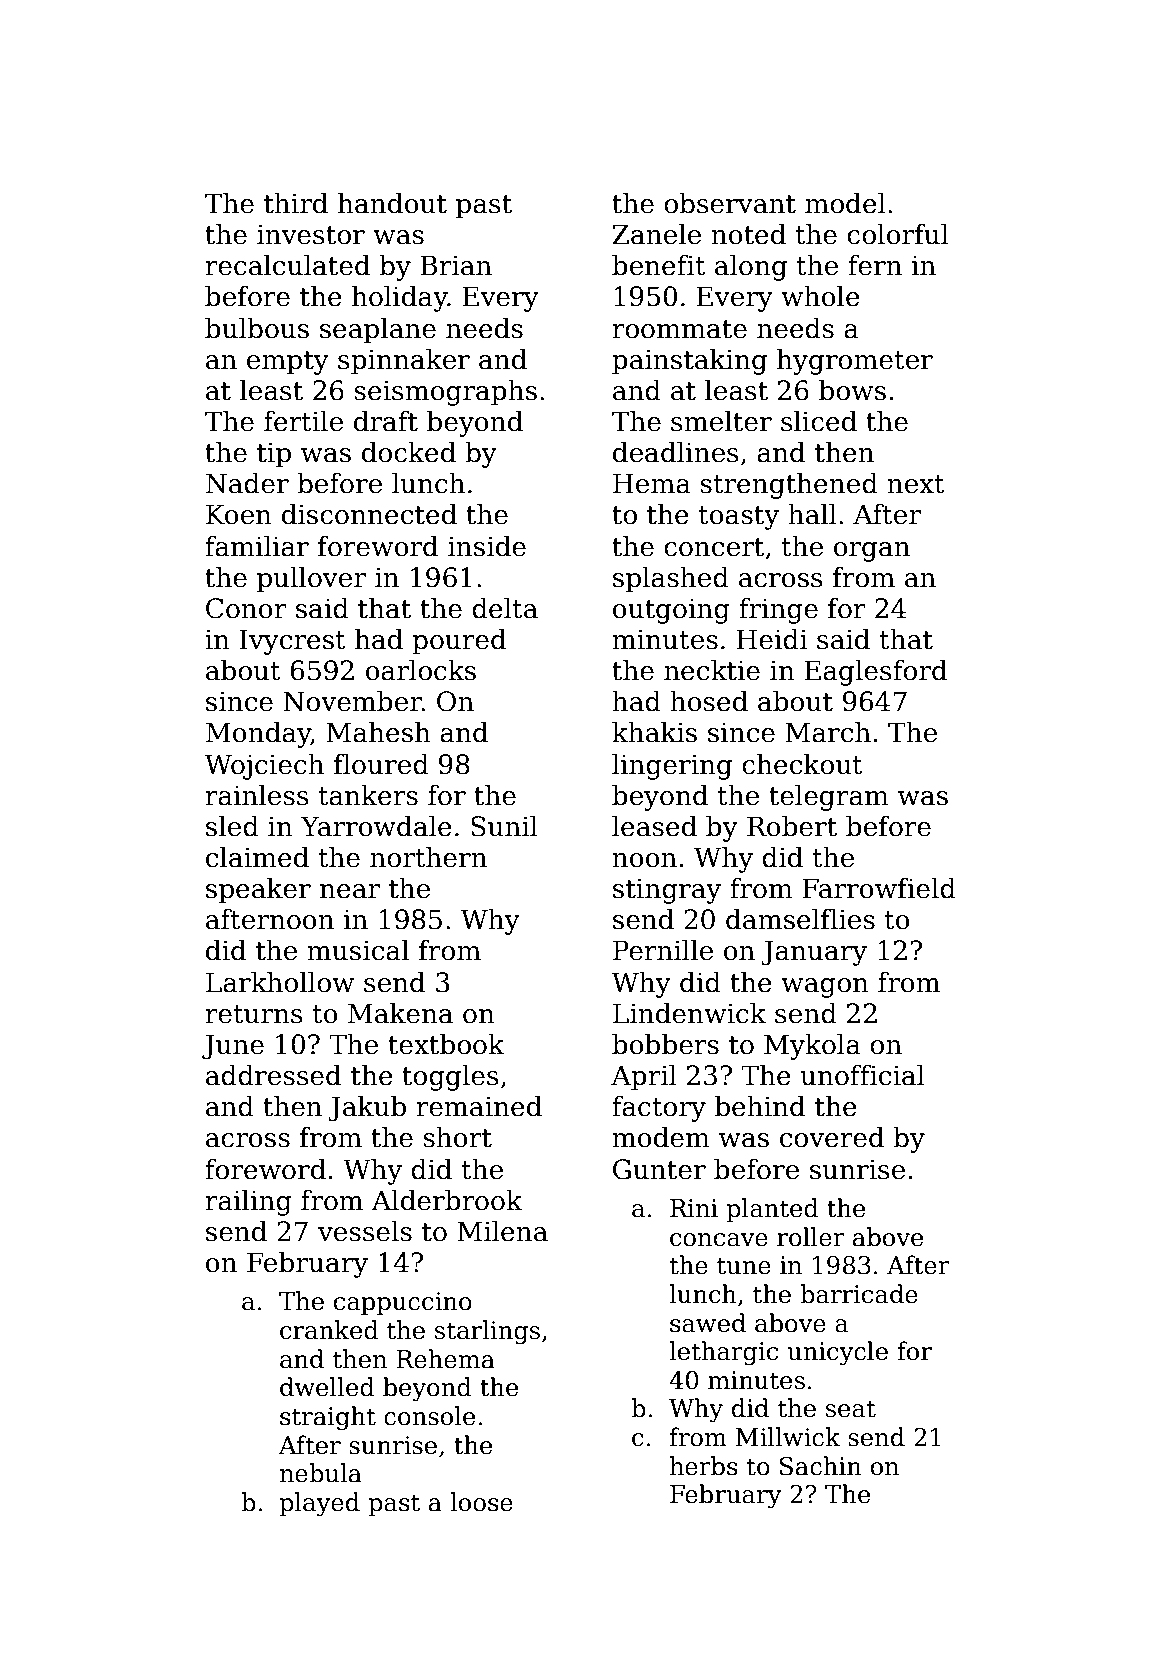 The image size is (1165, 1654). Describe the element at coordinates (704, 1466) in the document. I see `herbs` at that location.
